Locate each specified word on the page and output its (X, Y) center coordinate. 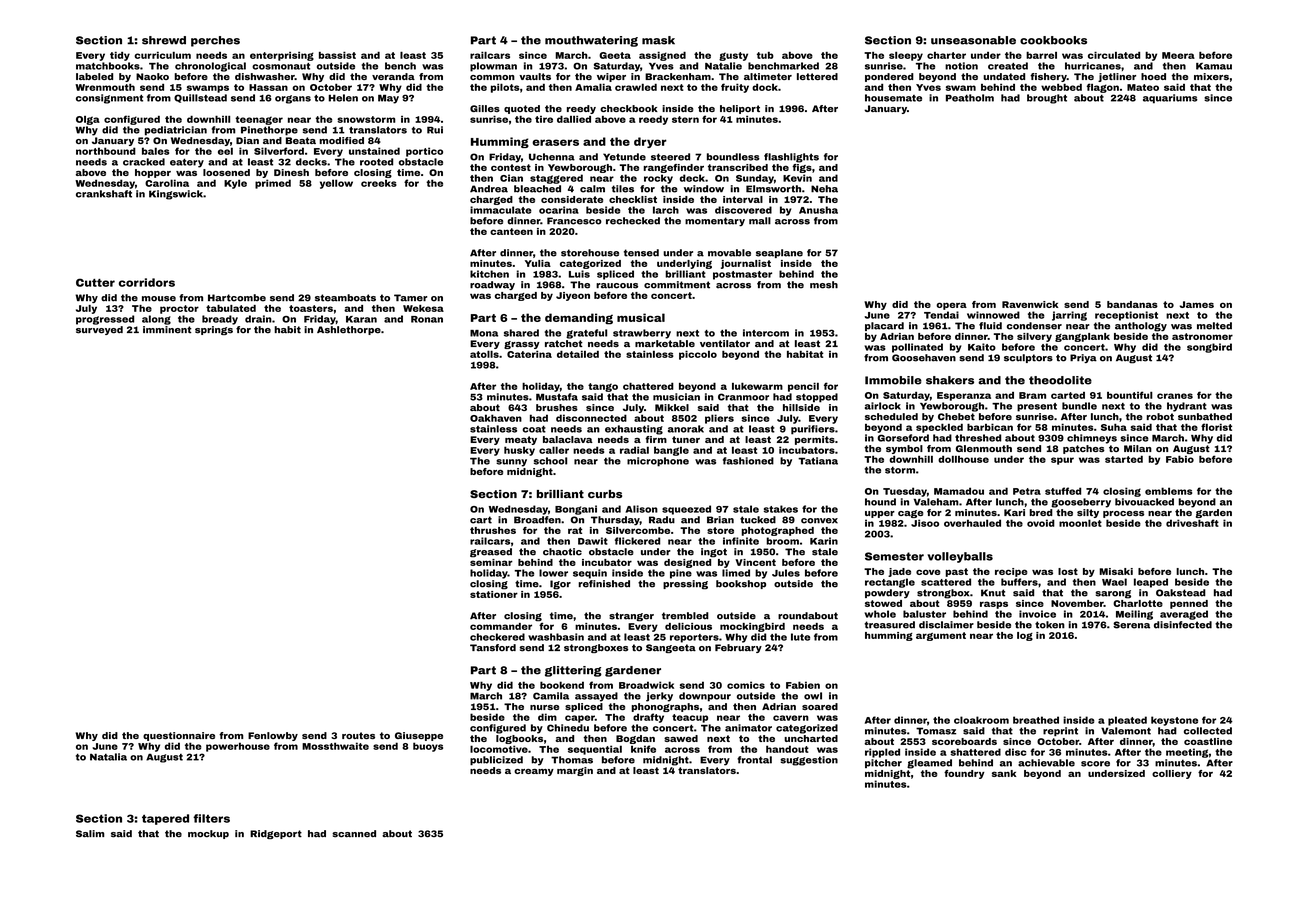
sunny (511, 463)
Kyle (235, 184)
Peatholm (970, 98)
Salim (90, 834)
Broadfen (537, 520)
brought (1047, 99)
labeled (94, 76)
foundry (964, 774)
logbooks (519, 739)
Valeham (936, 502)
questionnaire (179, 736)
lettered (817, 76)
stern (685, 119)
